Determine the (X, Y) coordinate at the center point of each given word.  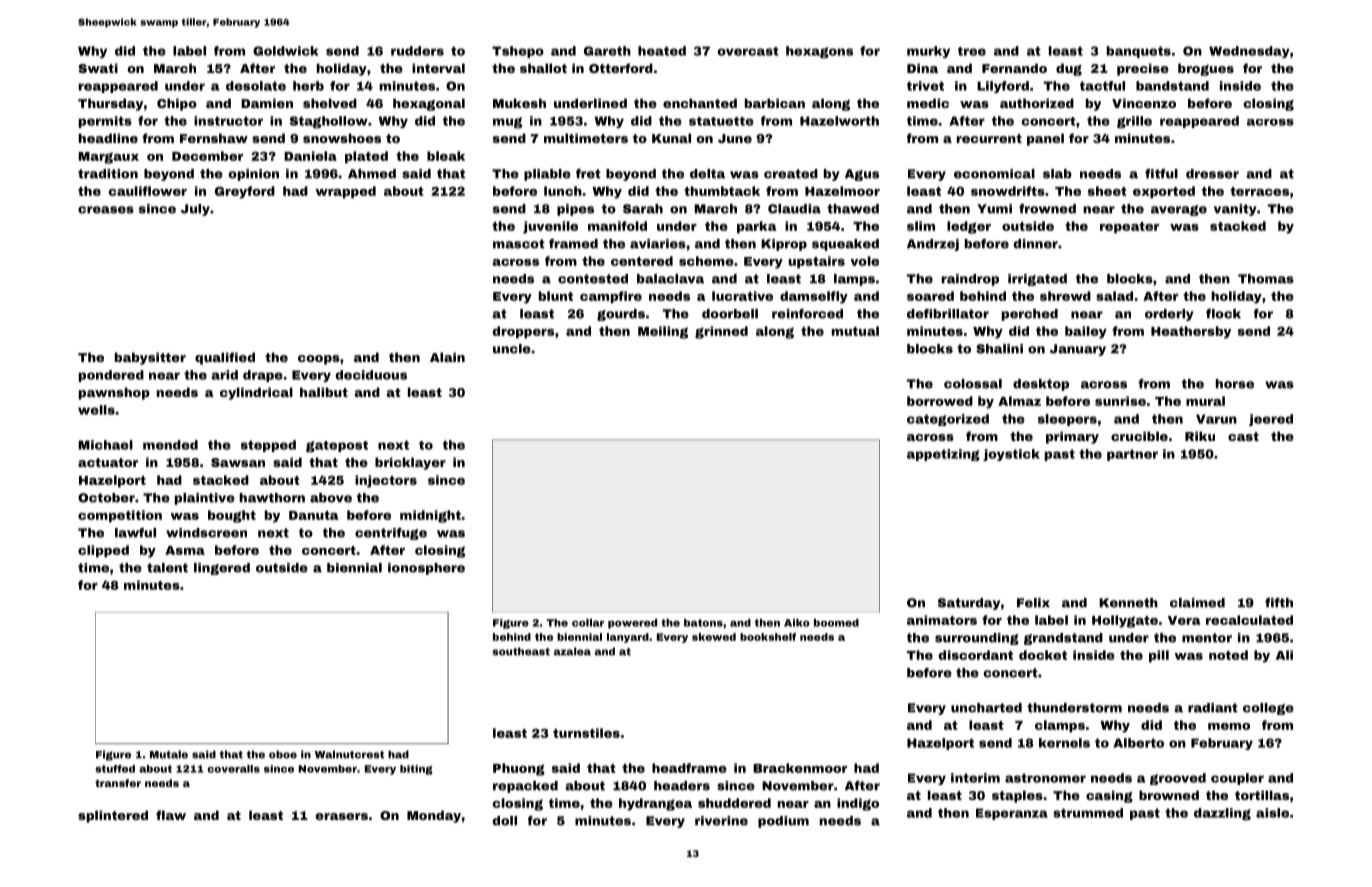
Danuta (313, 515)
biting (416, 770)
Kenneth (1128, 603)
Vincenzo (1144, 103)
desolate (256, 86)
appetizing (943, 455)
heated (662, 51)
